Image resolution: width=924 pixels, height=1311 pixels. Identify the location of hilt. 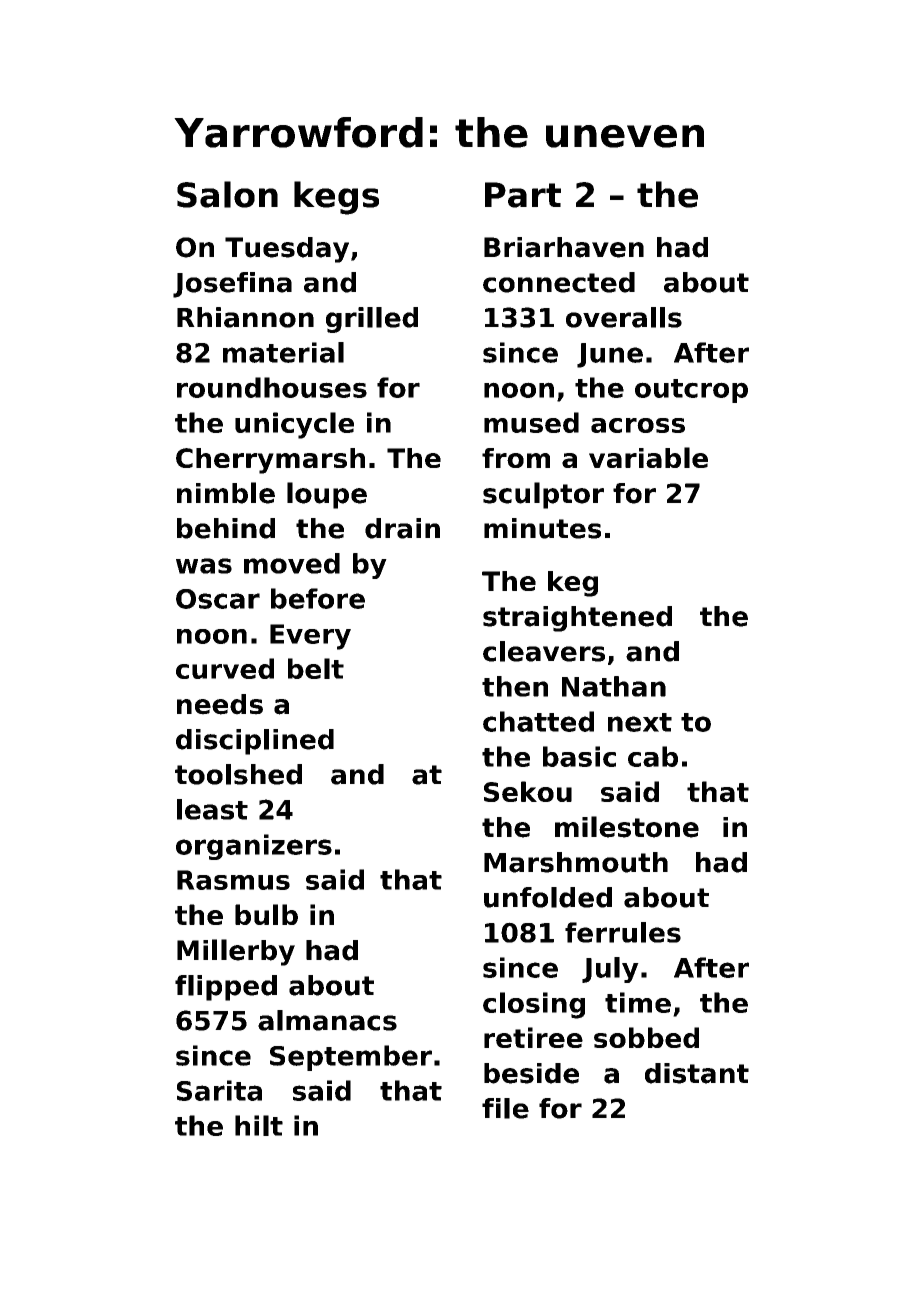
(259, 1125).
